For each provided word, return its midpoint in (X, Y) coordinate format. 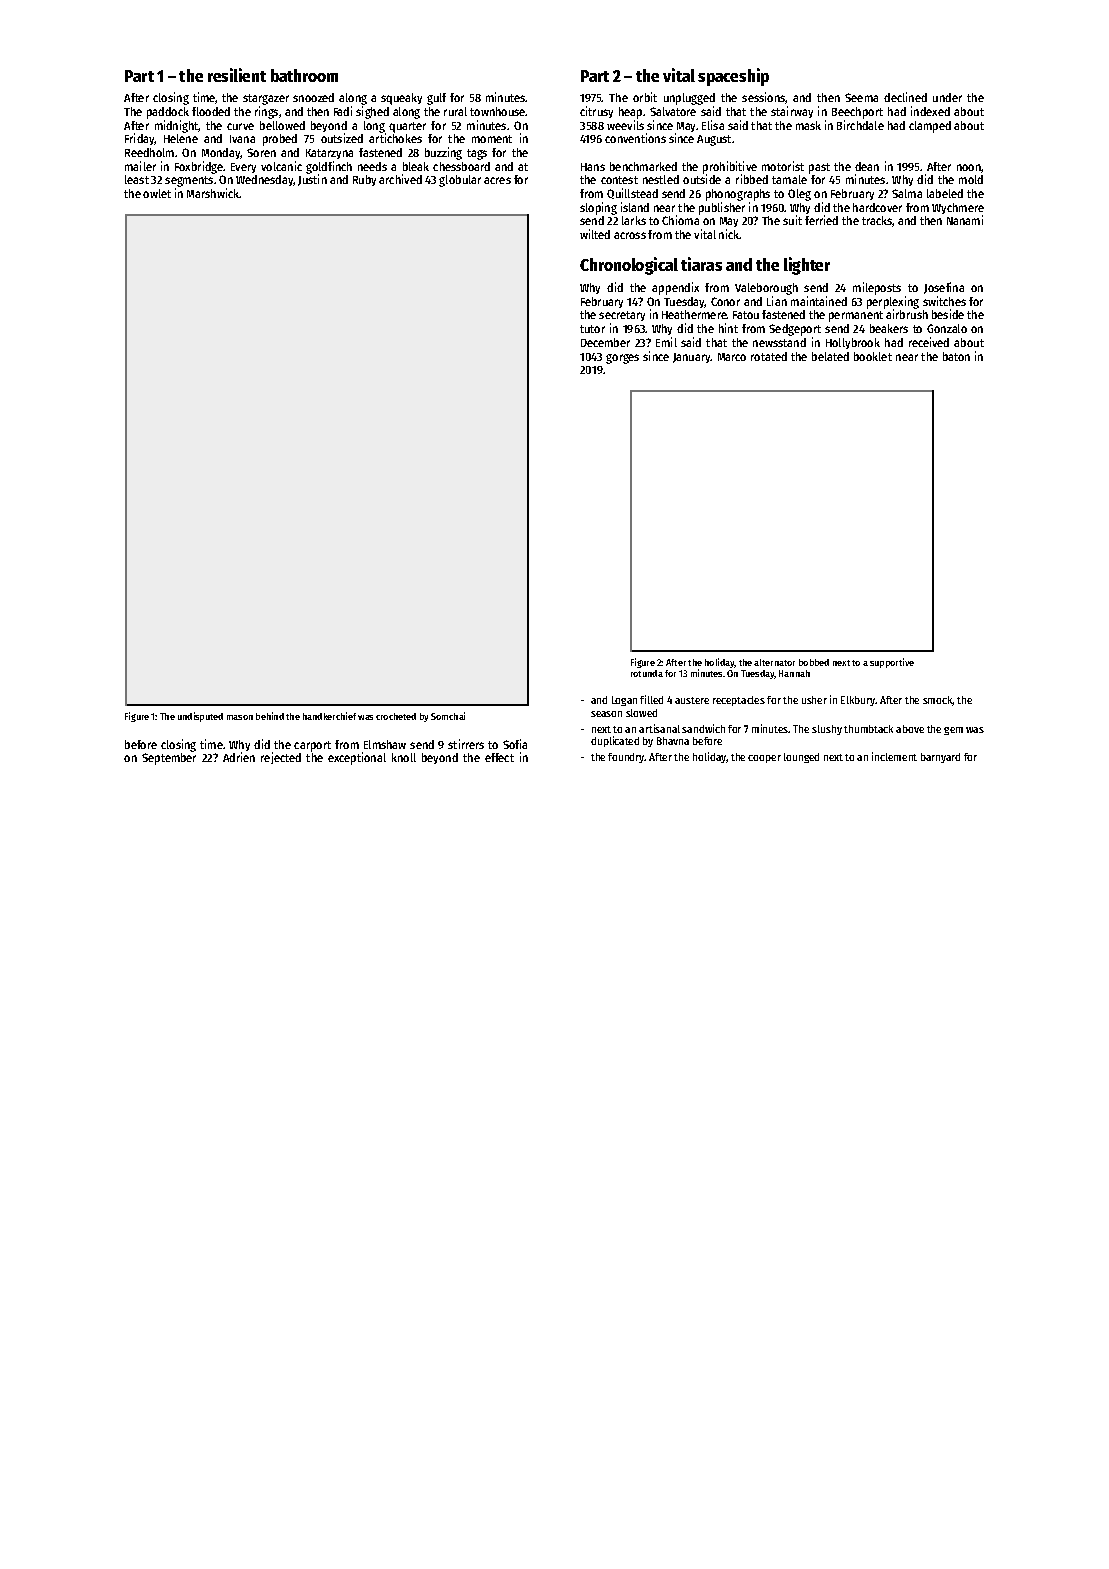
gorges (622, 359)
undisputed (200, 717)
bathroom (304, 75)
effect (499, 757)
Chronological (629, 266)
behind (270, 716)
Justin (312, 180)
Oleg (799, 195)
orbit (645, 97)
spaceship (733, 77)
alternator (774, 662)
